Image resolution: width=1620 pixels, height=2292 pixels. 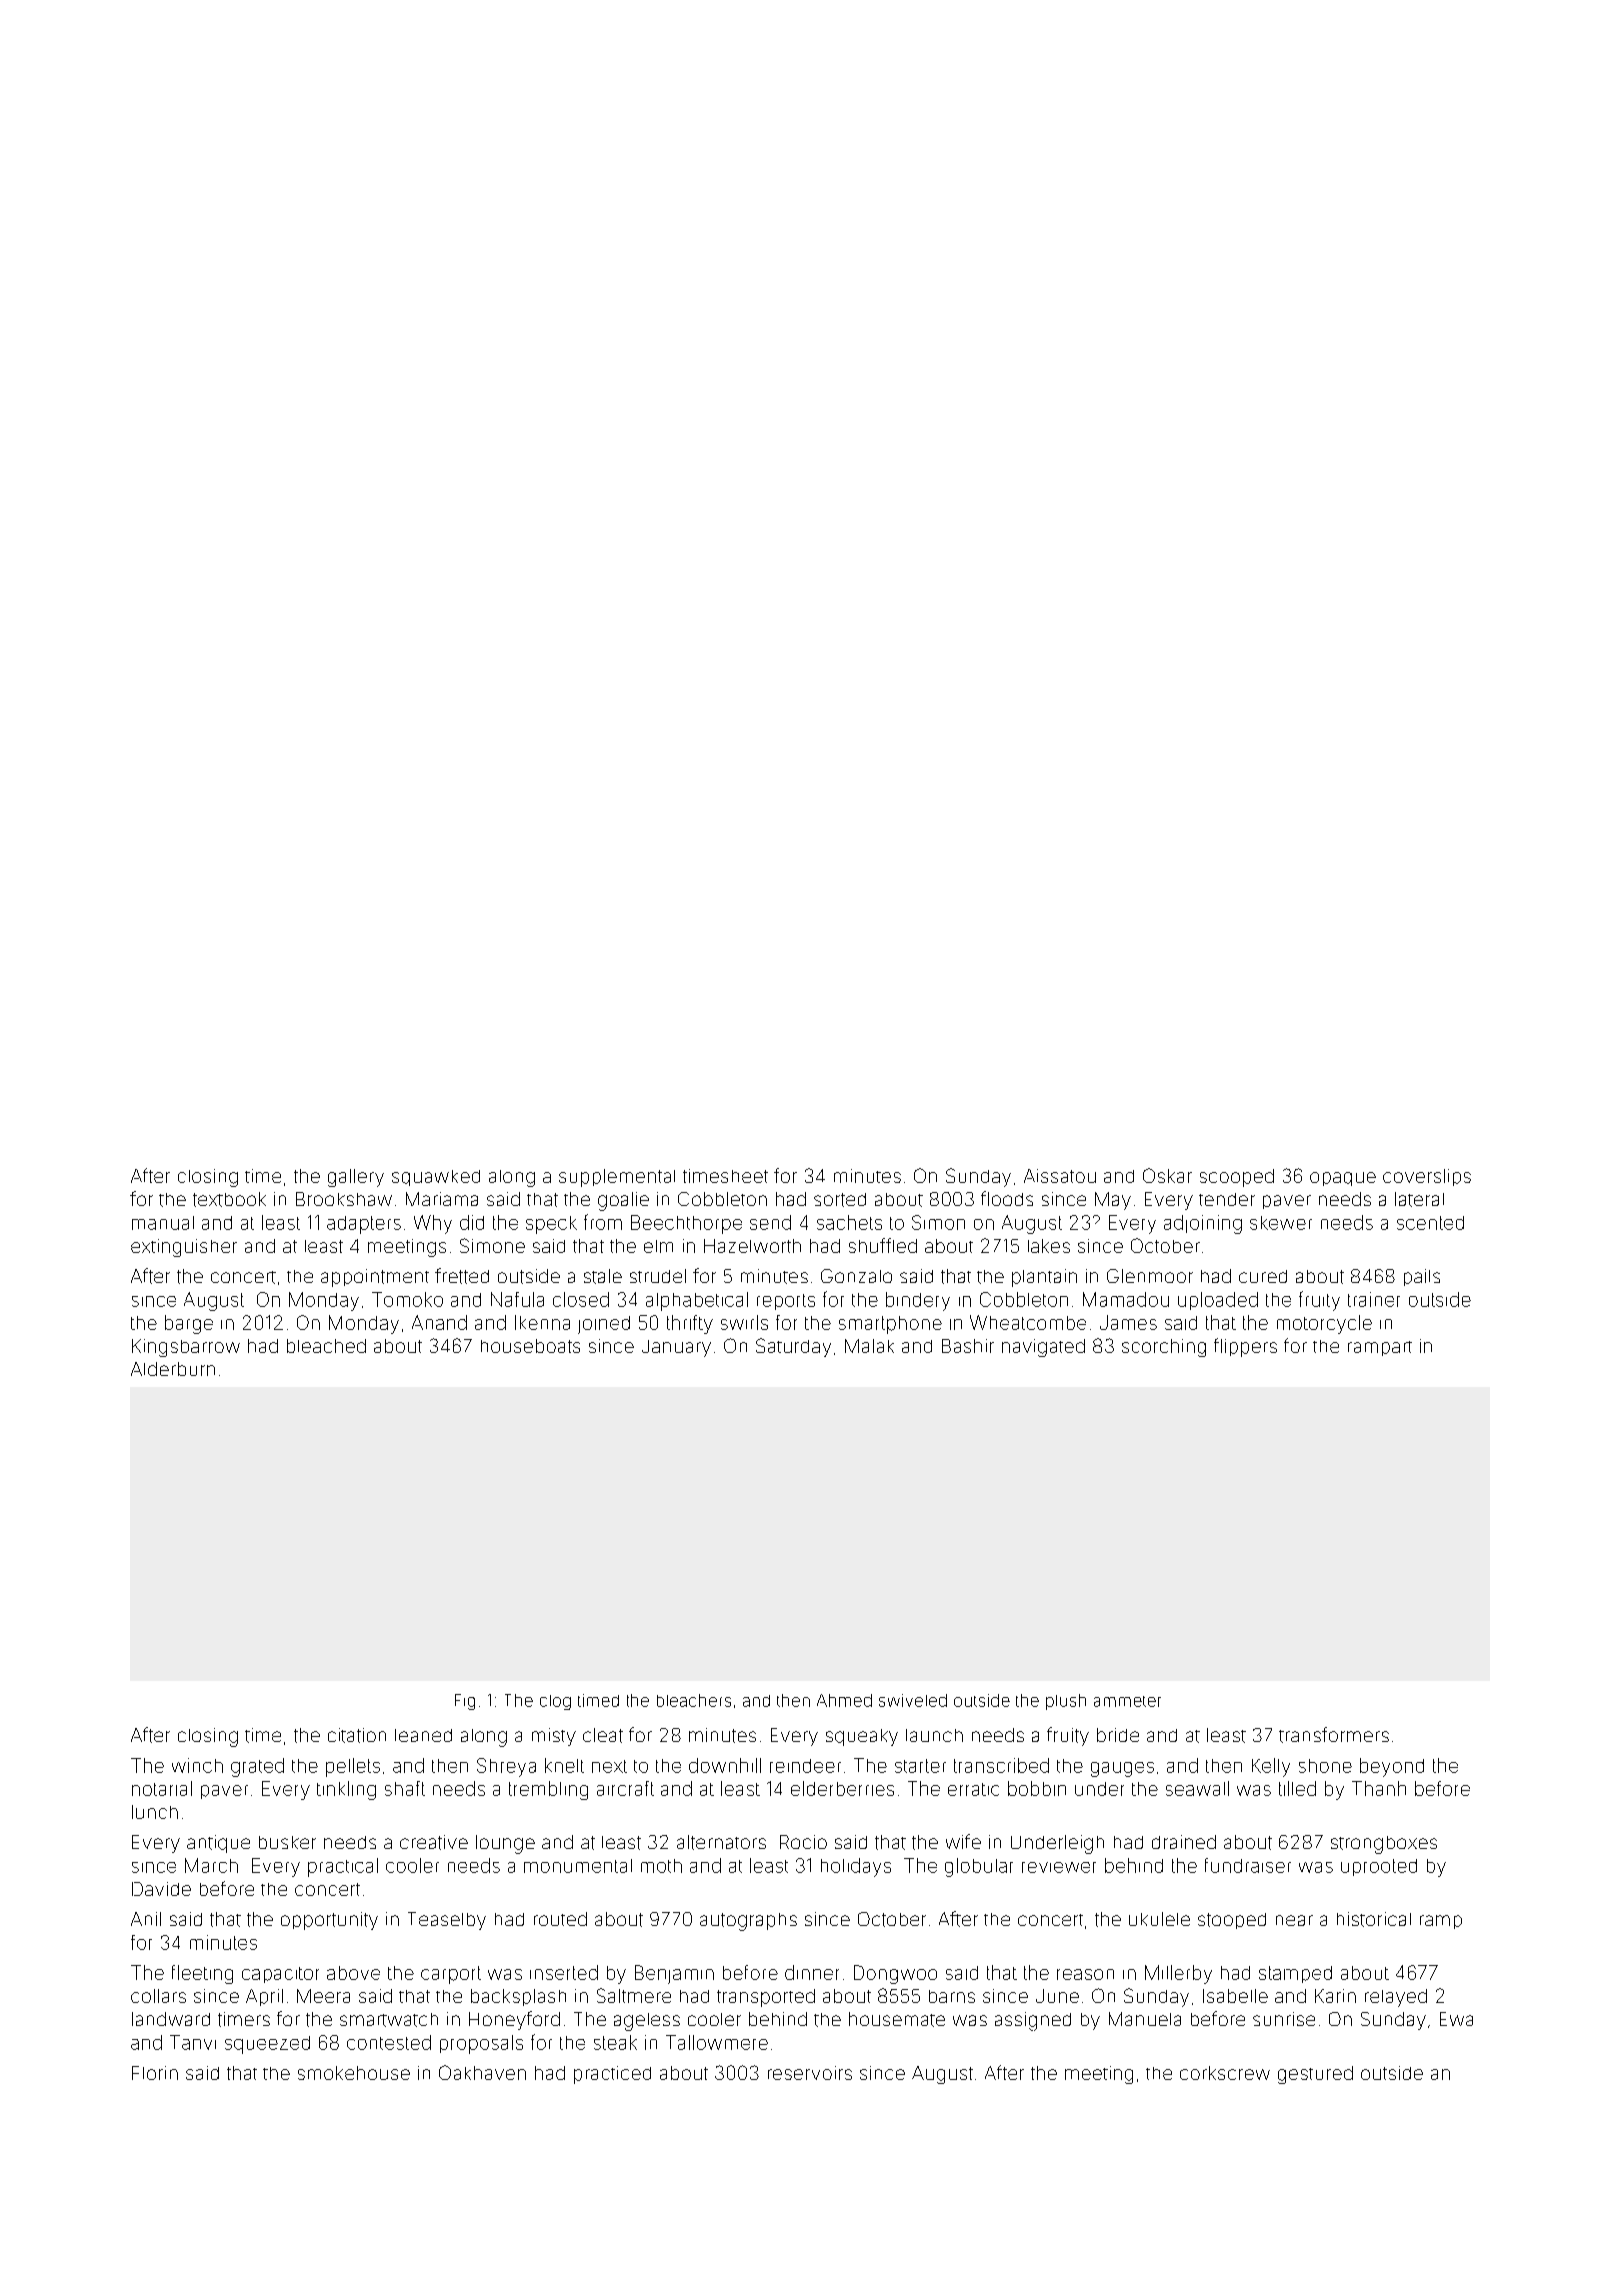 What do you see at coordinates (186, 1348) in the screenshot?
I see `Kingsbarrow` at bounding box center [186, 1348].
